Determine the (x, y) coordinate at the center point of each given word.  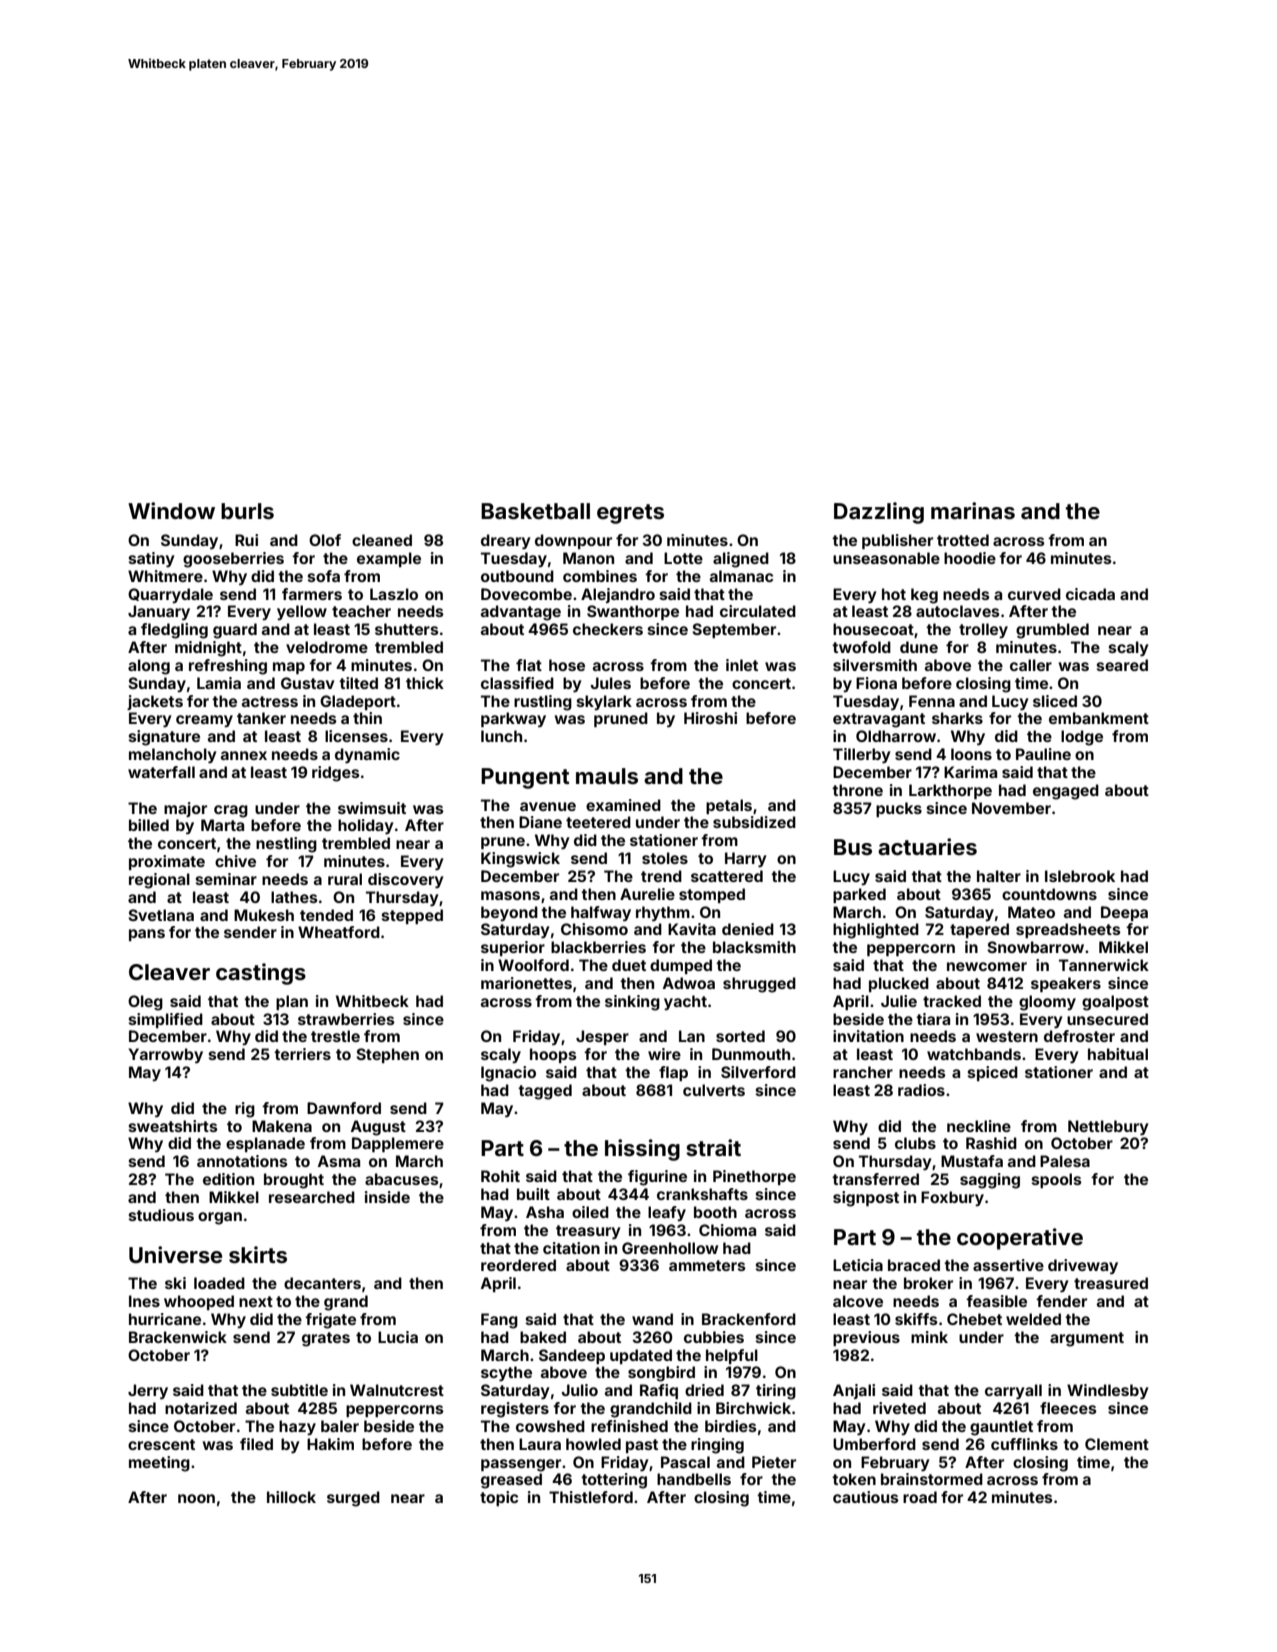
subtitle (299, 1390)
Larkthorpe (950, 791)
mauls (607, 776)
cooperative (1020, 1239)
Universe (175, 1254)
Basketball (535, 511)
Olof (325, 540)
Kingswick (520, 860)
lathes (294, 897)
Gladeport (358, 702)
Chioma (727, 1230)
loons (971, 754)
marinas (973, 510)
